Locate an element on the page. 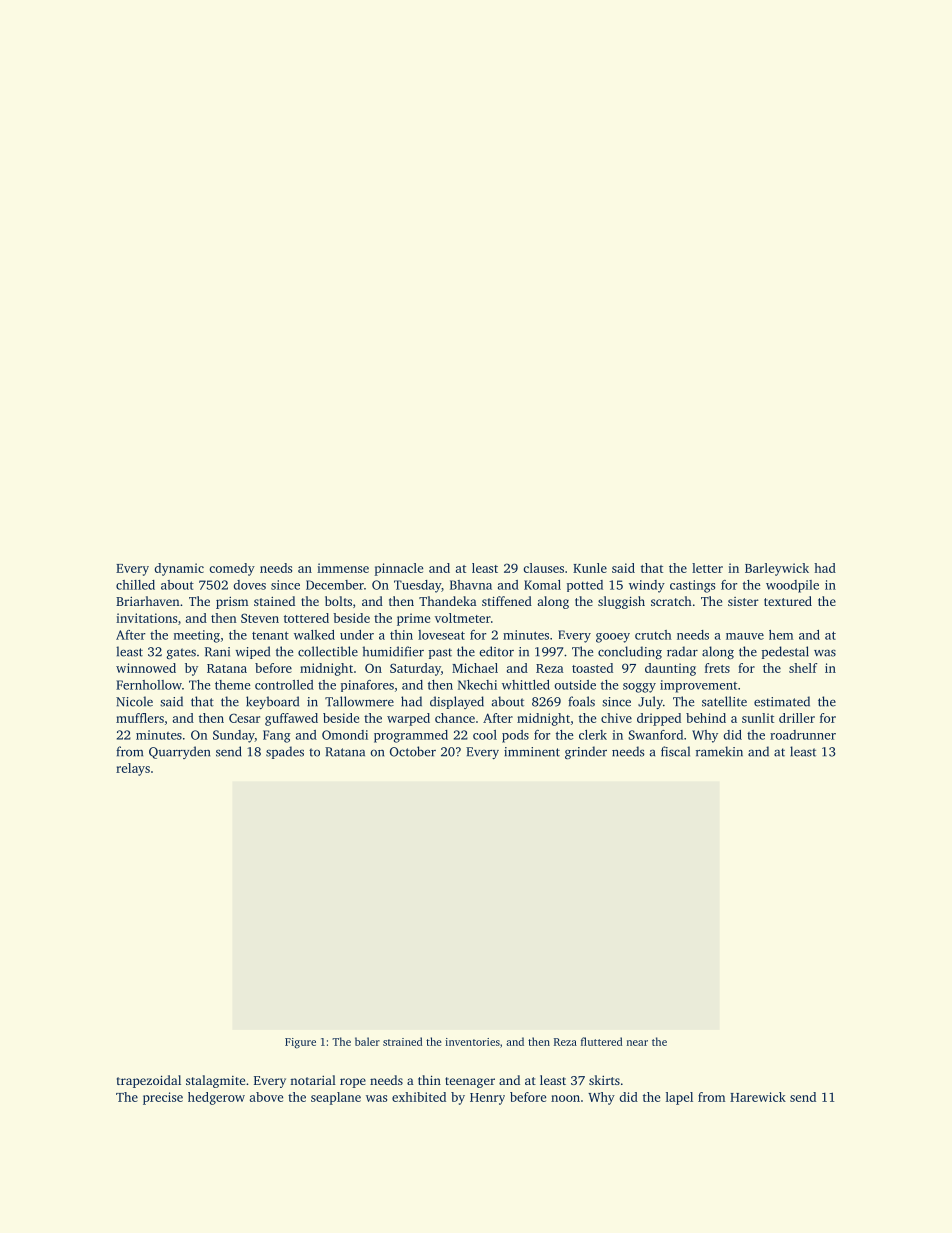 The width and height of the image is (952, 1233). near is located at coordinates (637, 1043).
